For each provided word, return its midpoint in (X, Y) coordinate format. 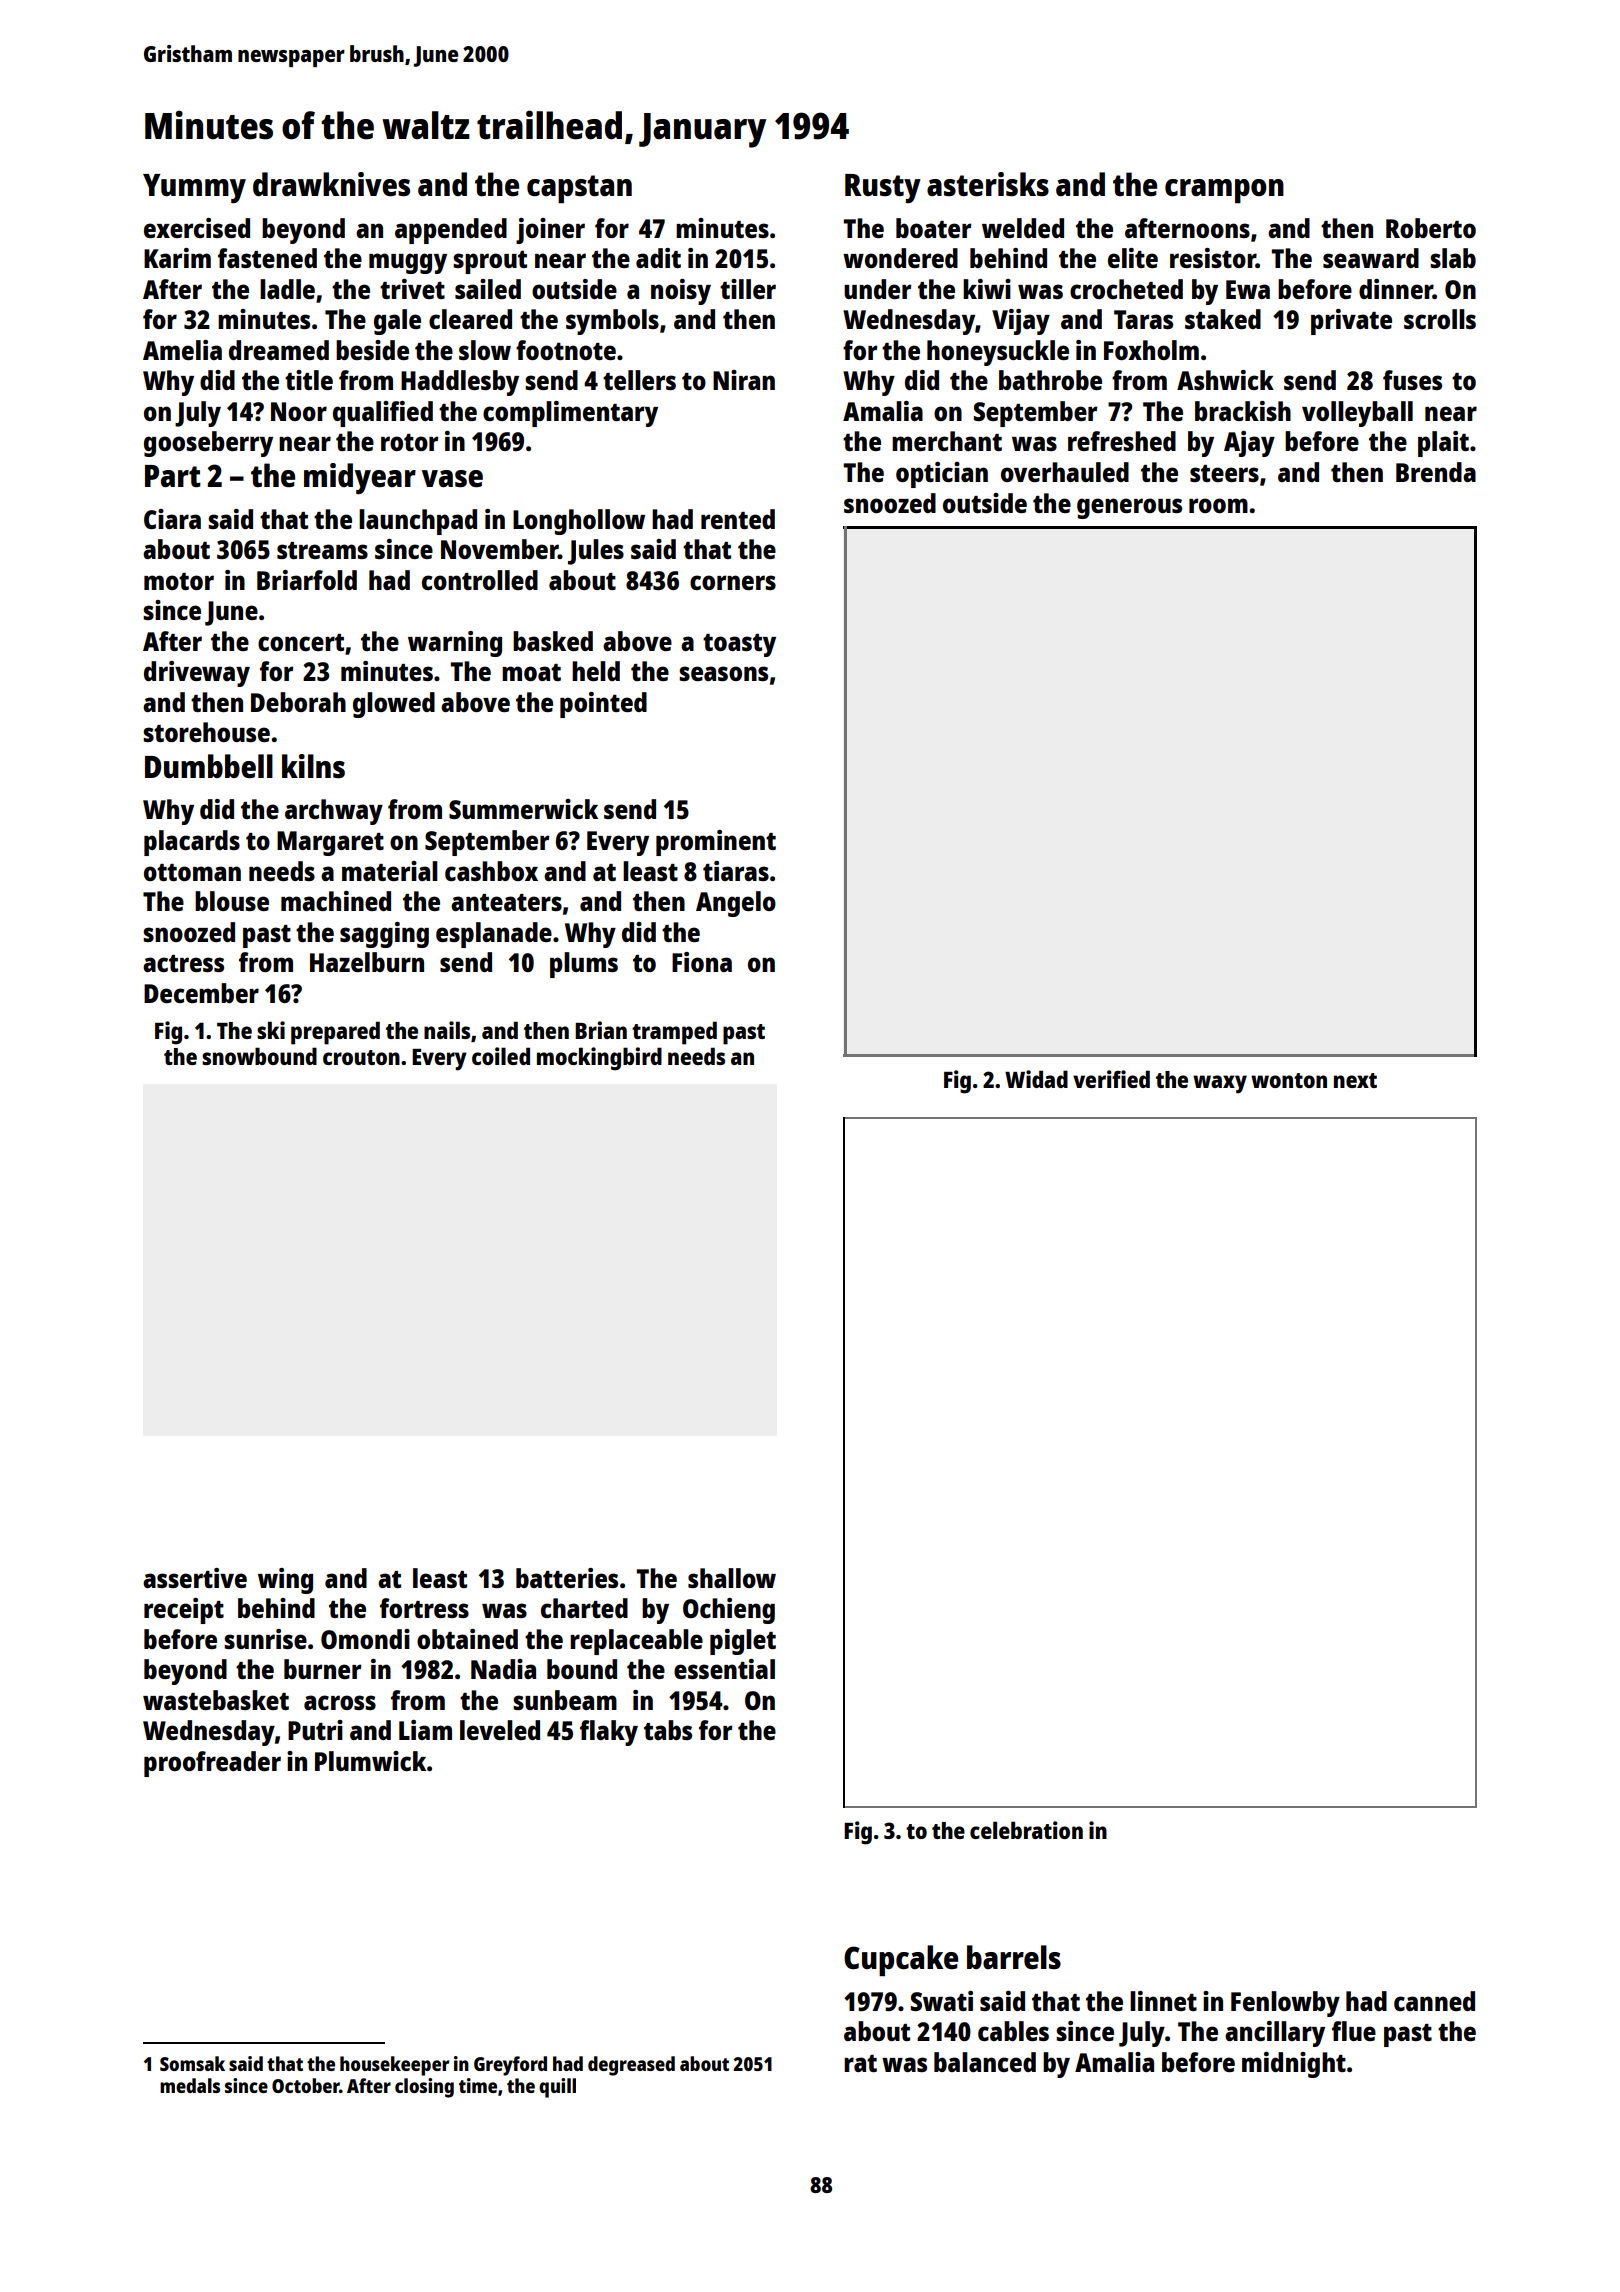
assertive (195, 1578)
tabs (668, 1730)
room (1218, 505)
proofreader (212, 1764)
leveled (500, 1730)
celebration (1026, 1830)
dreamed (279, 350)
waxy (1220, 1084)
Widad (1036, 1079)
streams (322, 550)
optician (942, 475)
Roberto (1431, 228)
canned (1434, 2001)
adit (658, 258)
